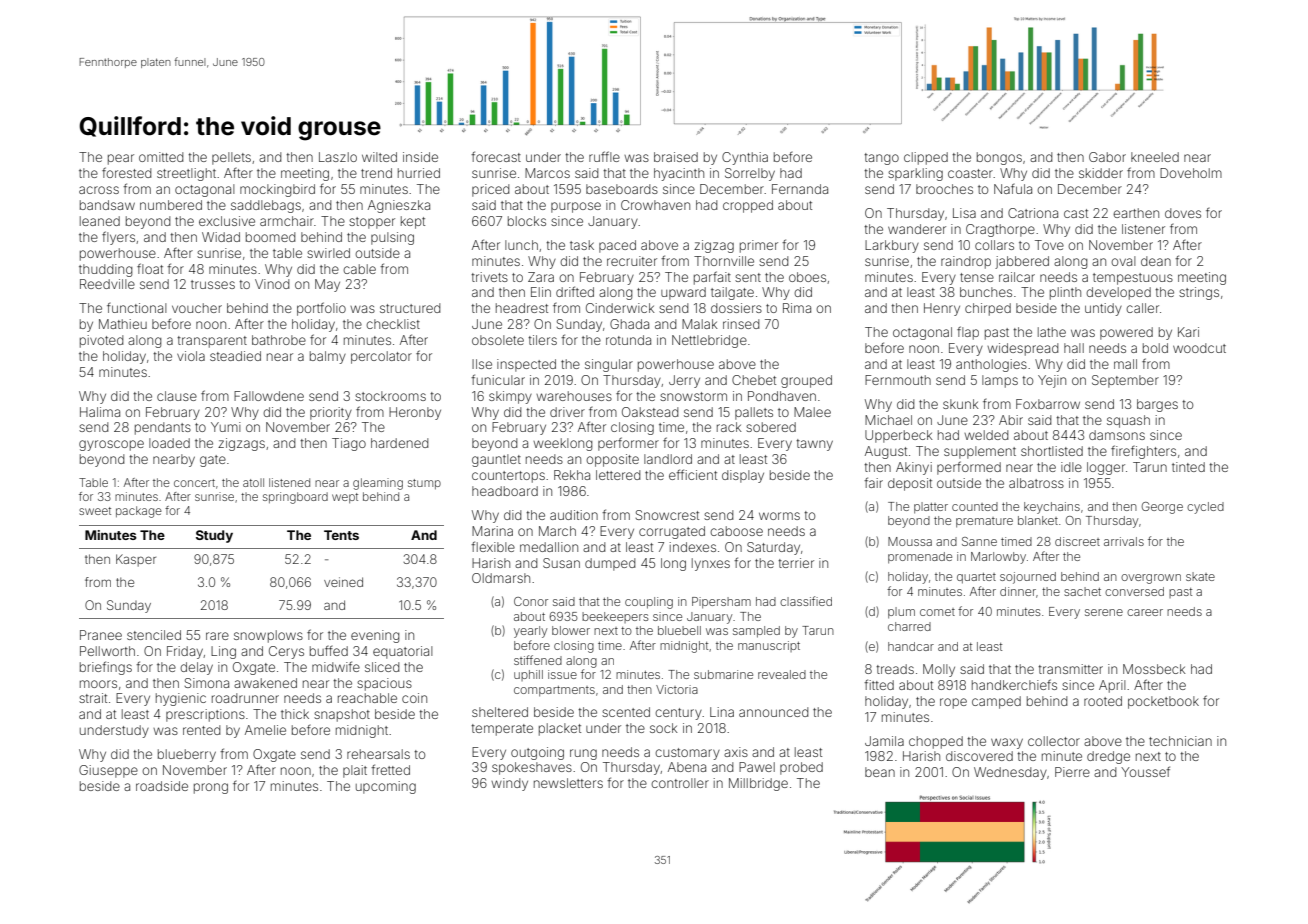 This screenshot has width=1308, height=924. I want to click on pivoted, so click(101, 341).
